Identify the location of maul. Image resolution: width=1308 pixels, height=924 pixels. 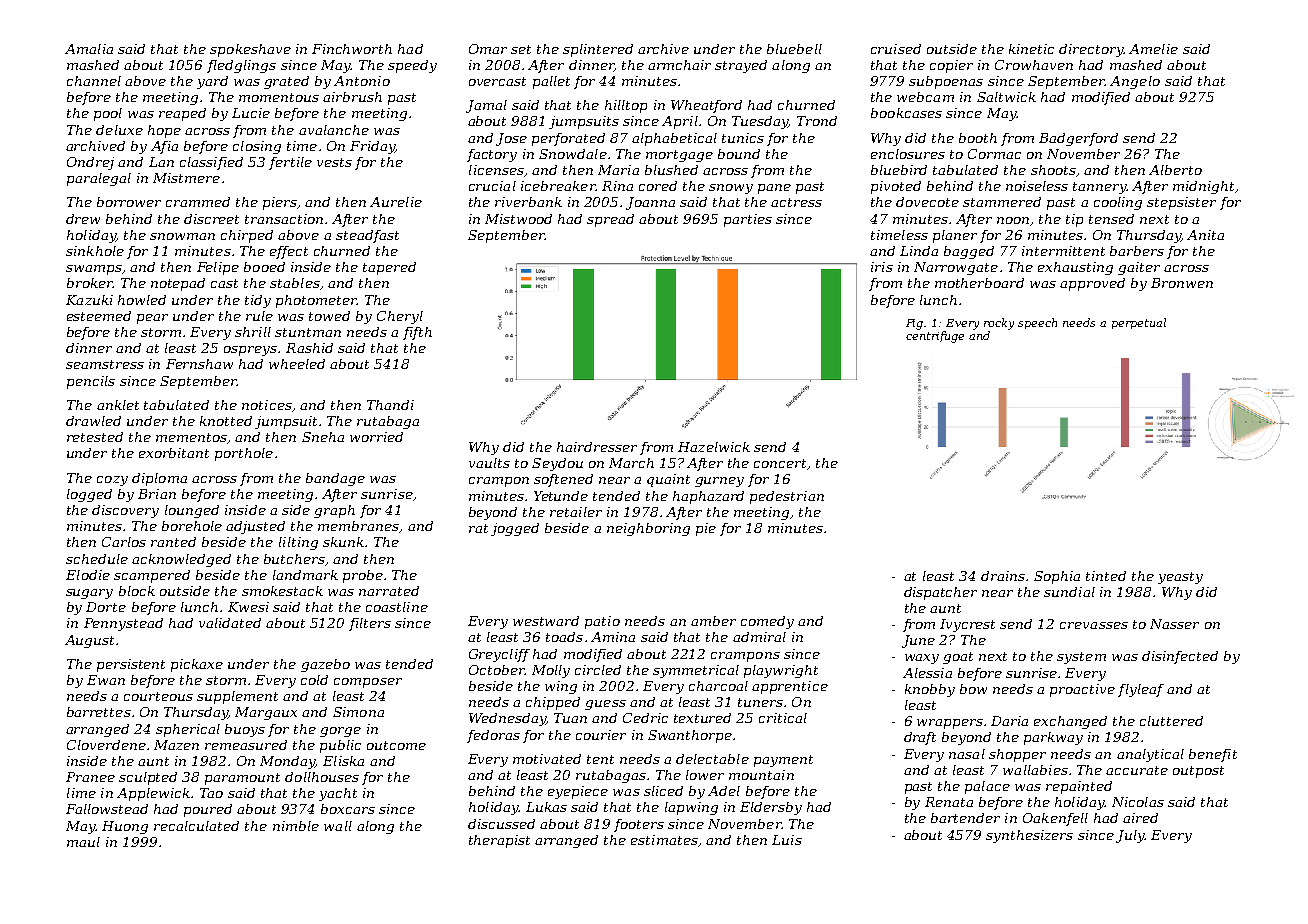
(83, 842).
